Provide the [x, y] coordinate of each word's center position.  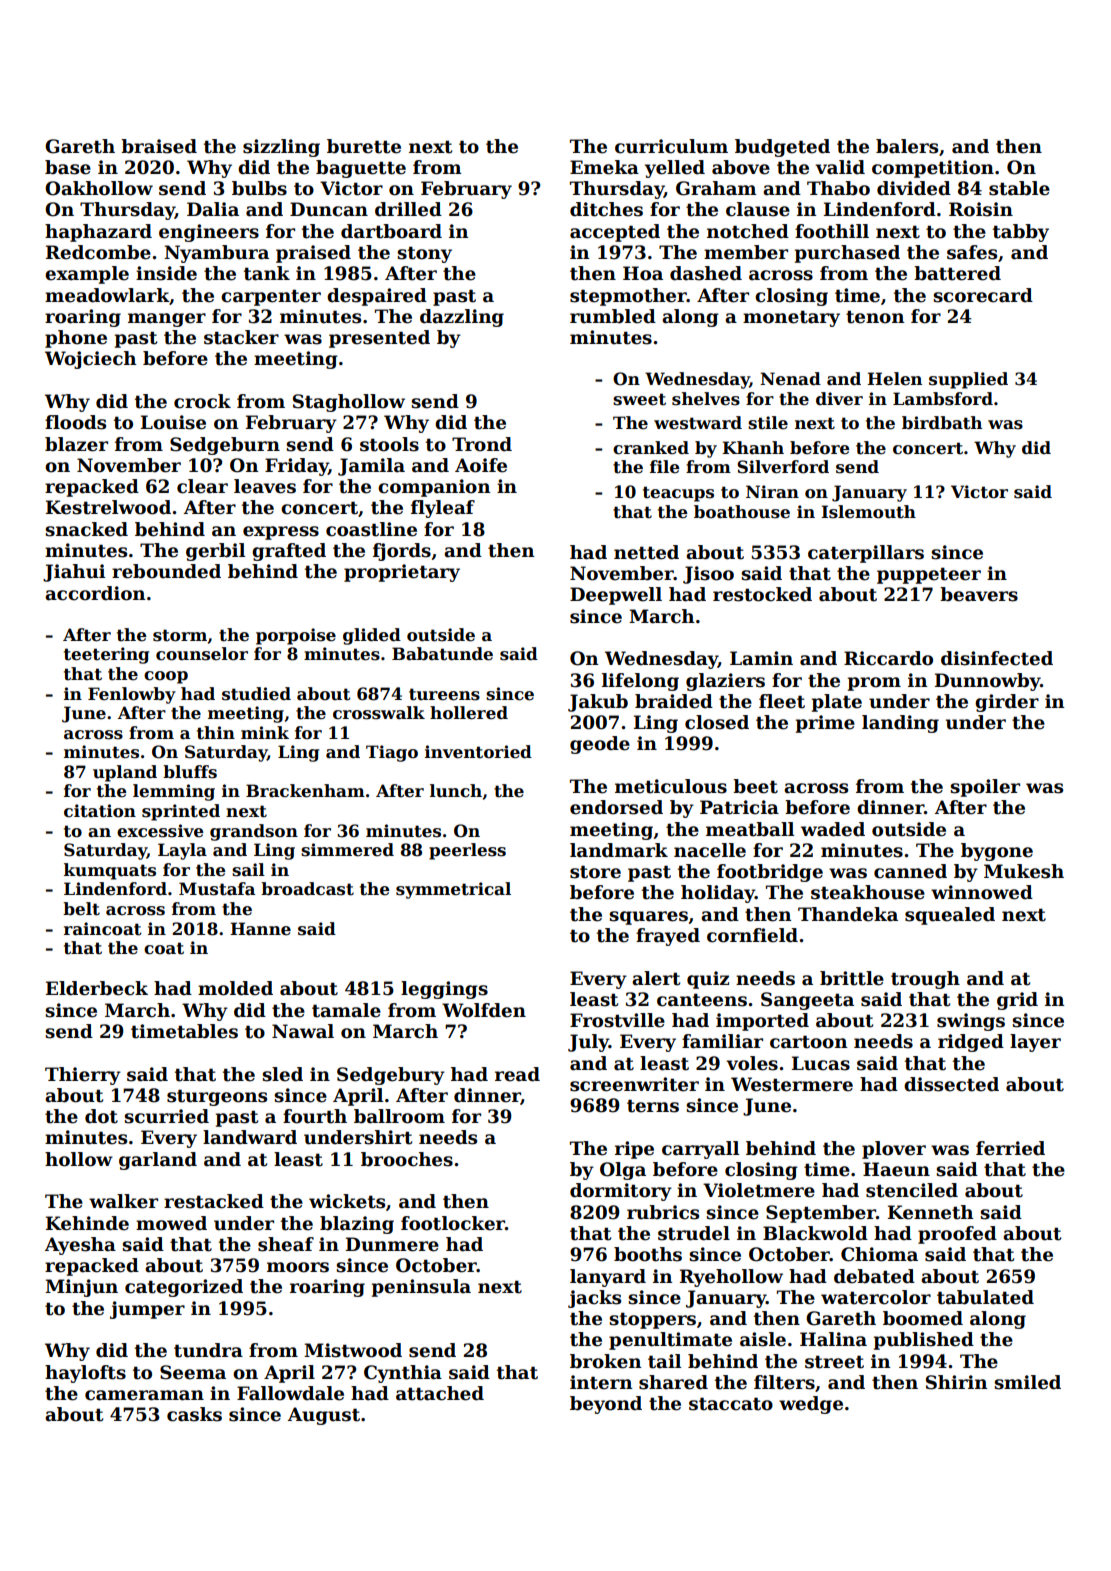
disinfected [997, 658]
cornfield [752, 935]
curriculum [671, 146]
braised [159, 146]
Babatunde [442, 654]
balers [907, 146]
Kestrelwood [108, 507]
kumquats [110, 871]
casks [194, 1414]
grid [1017, 1001]
